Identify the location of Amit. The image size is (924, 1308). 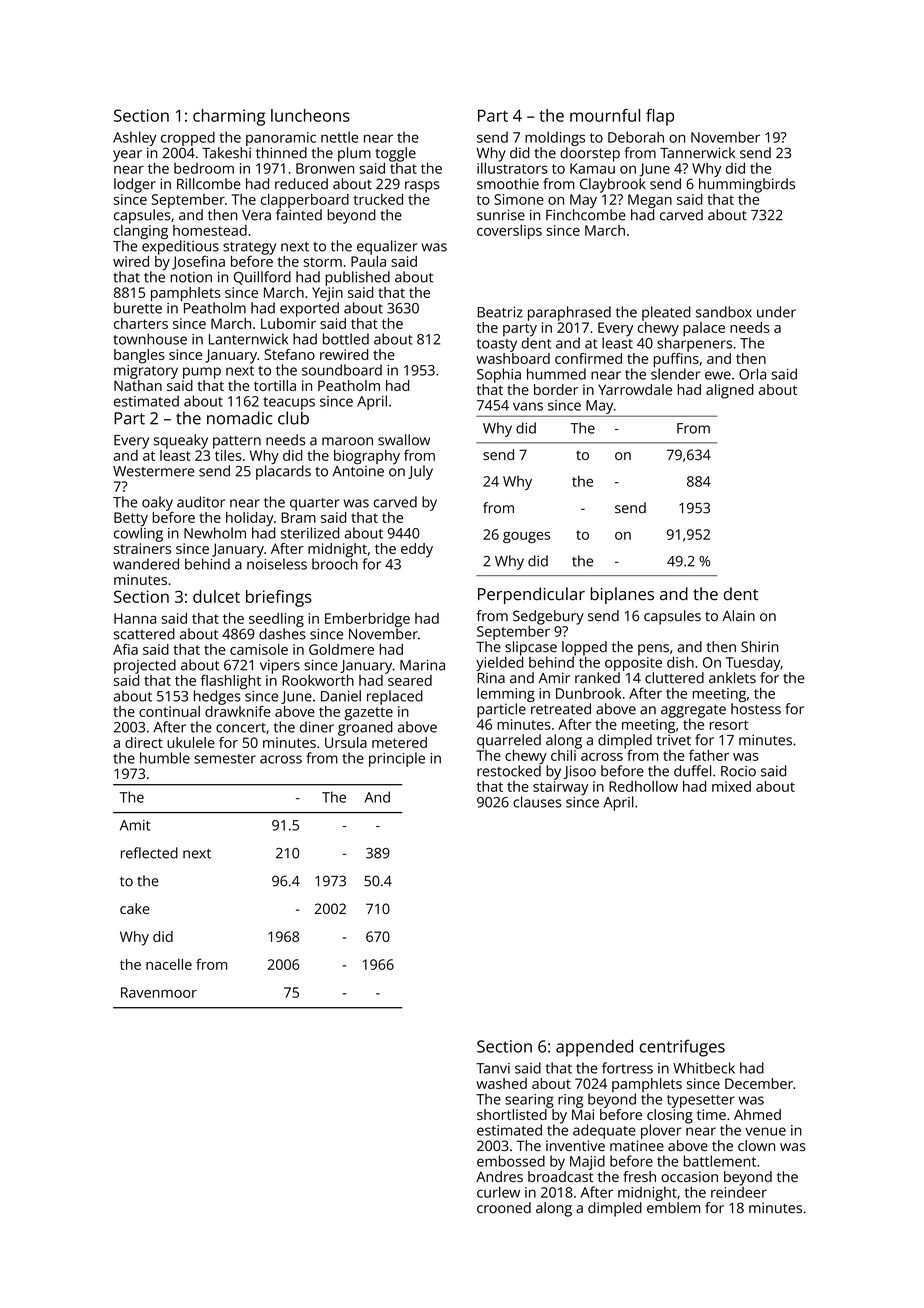
(135, 825).
